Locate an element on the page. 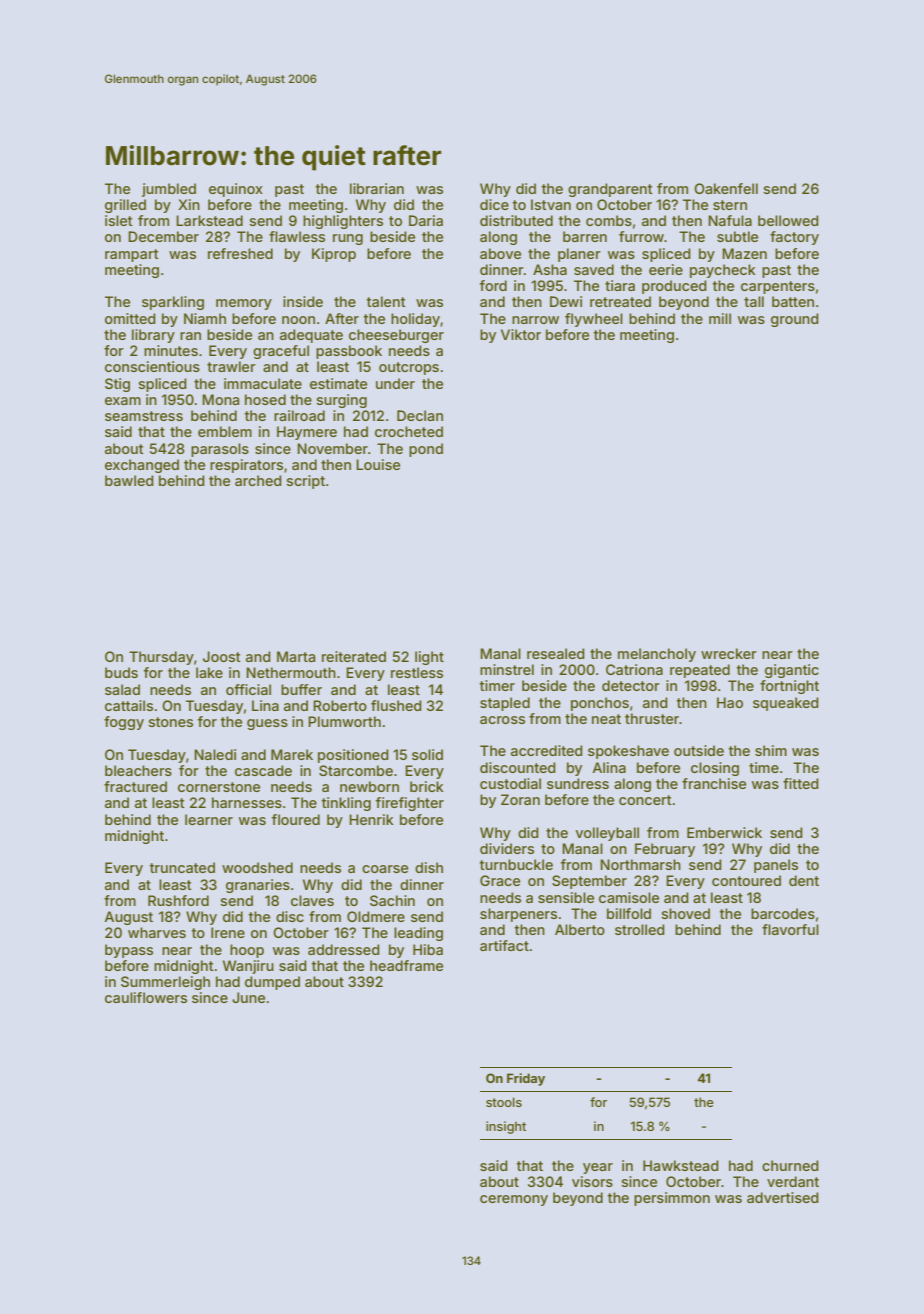 This image has width=924, height=1314. stools is located at coordinates (504, 1102).
